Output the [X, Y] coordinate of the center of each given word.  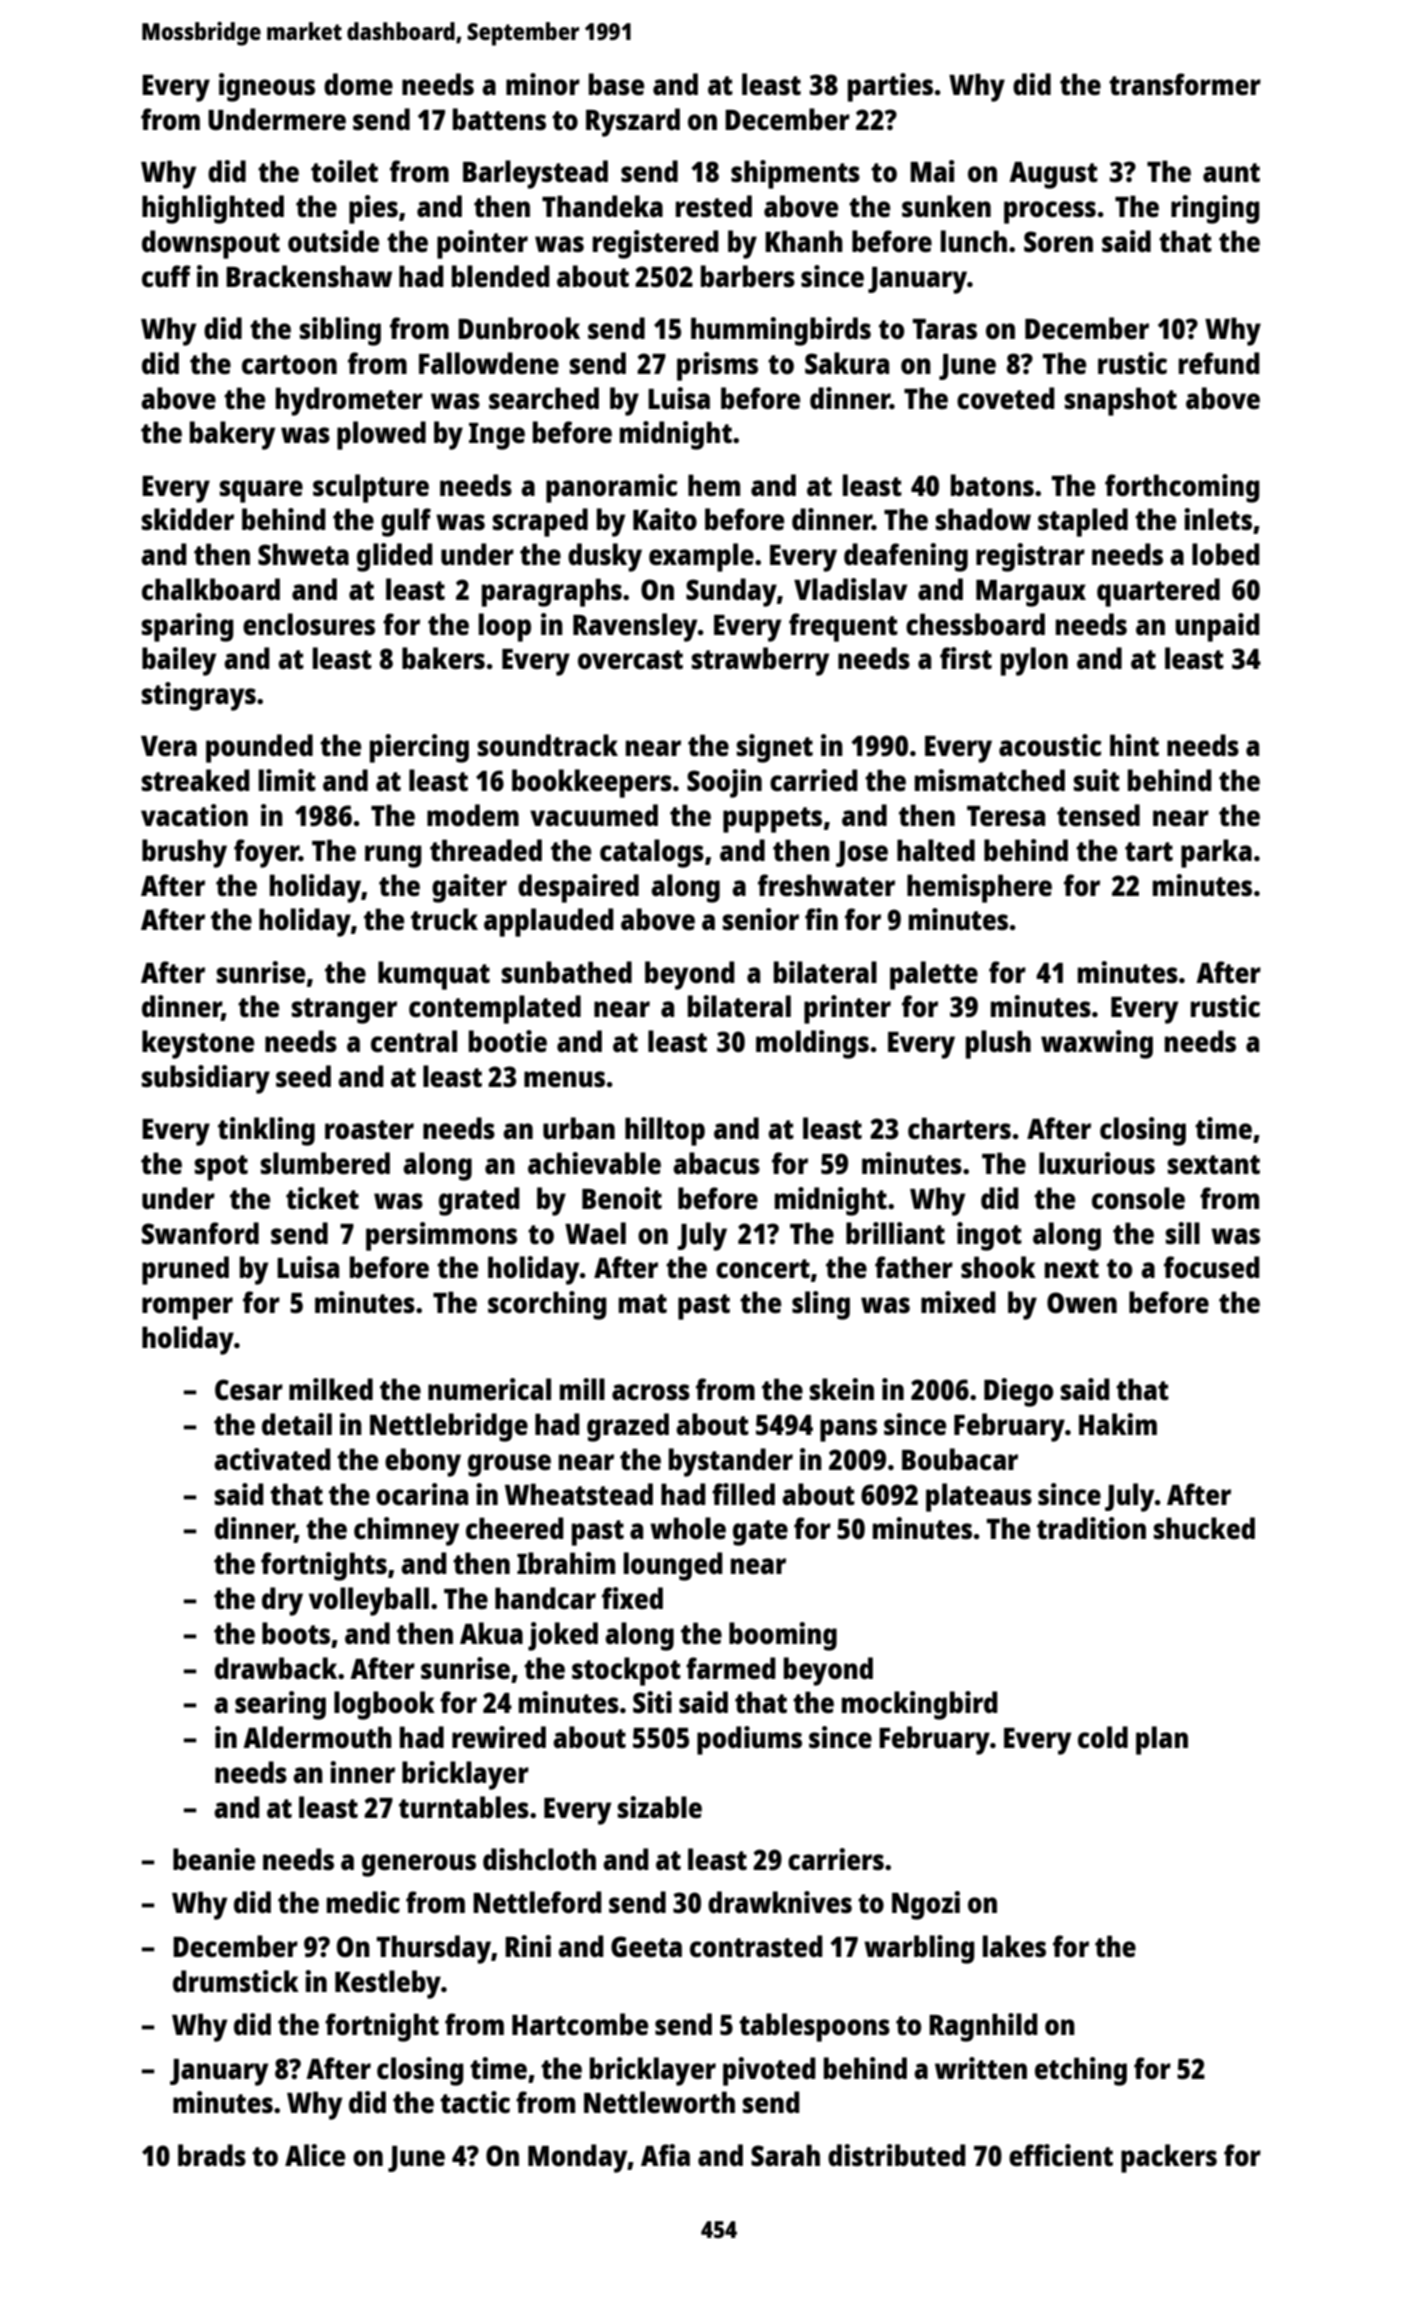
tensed [1098, 815]
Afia [665, 2155]
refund [1219, 363]
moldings [812, 1044]
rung [393, 856]
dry [282, 1601]
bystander [731, 1462]
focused [1212, 1267]
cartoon [289, 364]
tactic [475, 2102]
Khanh [804, 241]
